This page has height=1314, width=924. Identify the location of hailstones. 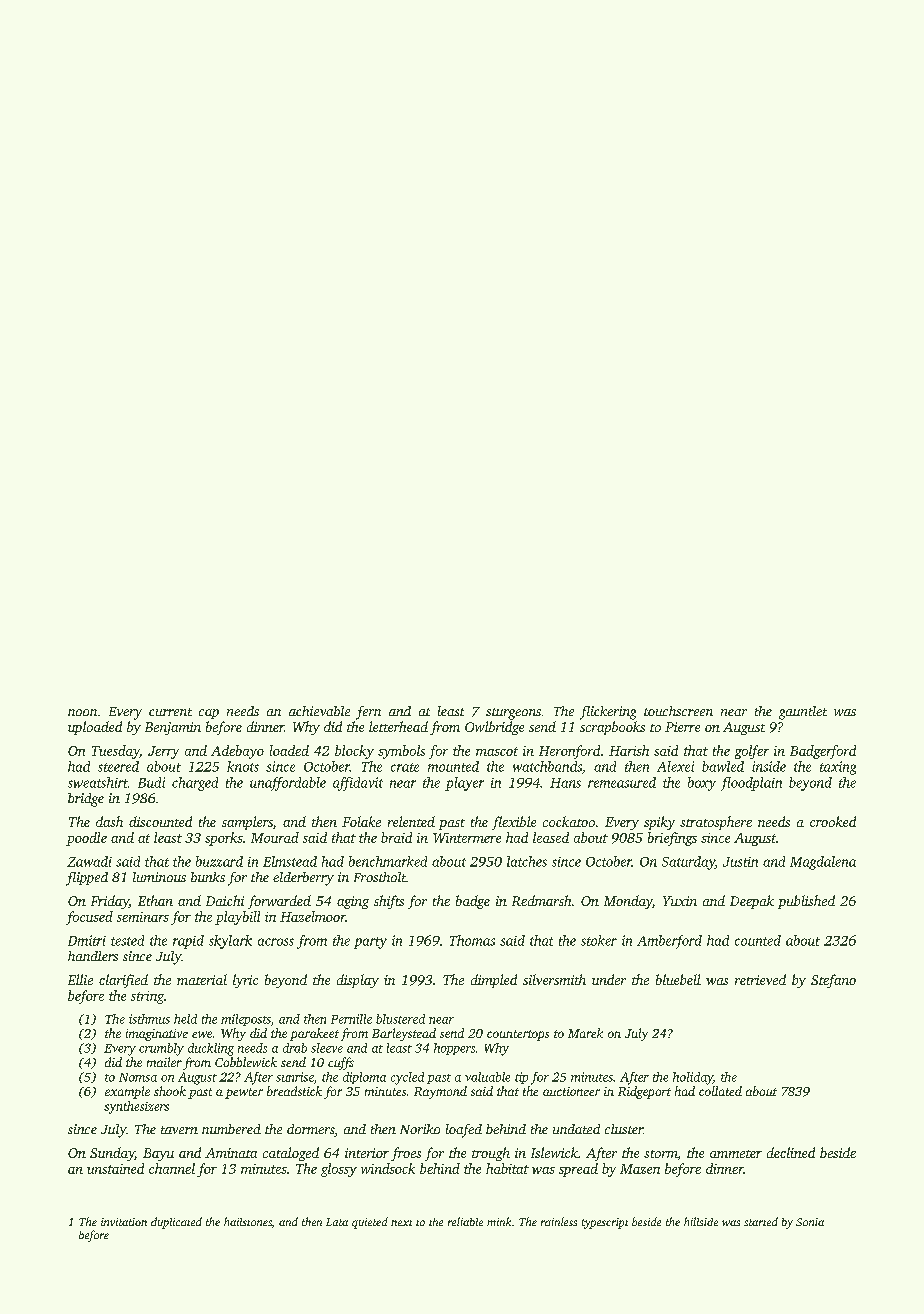
(248, 1221).
